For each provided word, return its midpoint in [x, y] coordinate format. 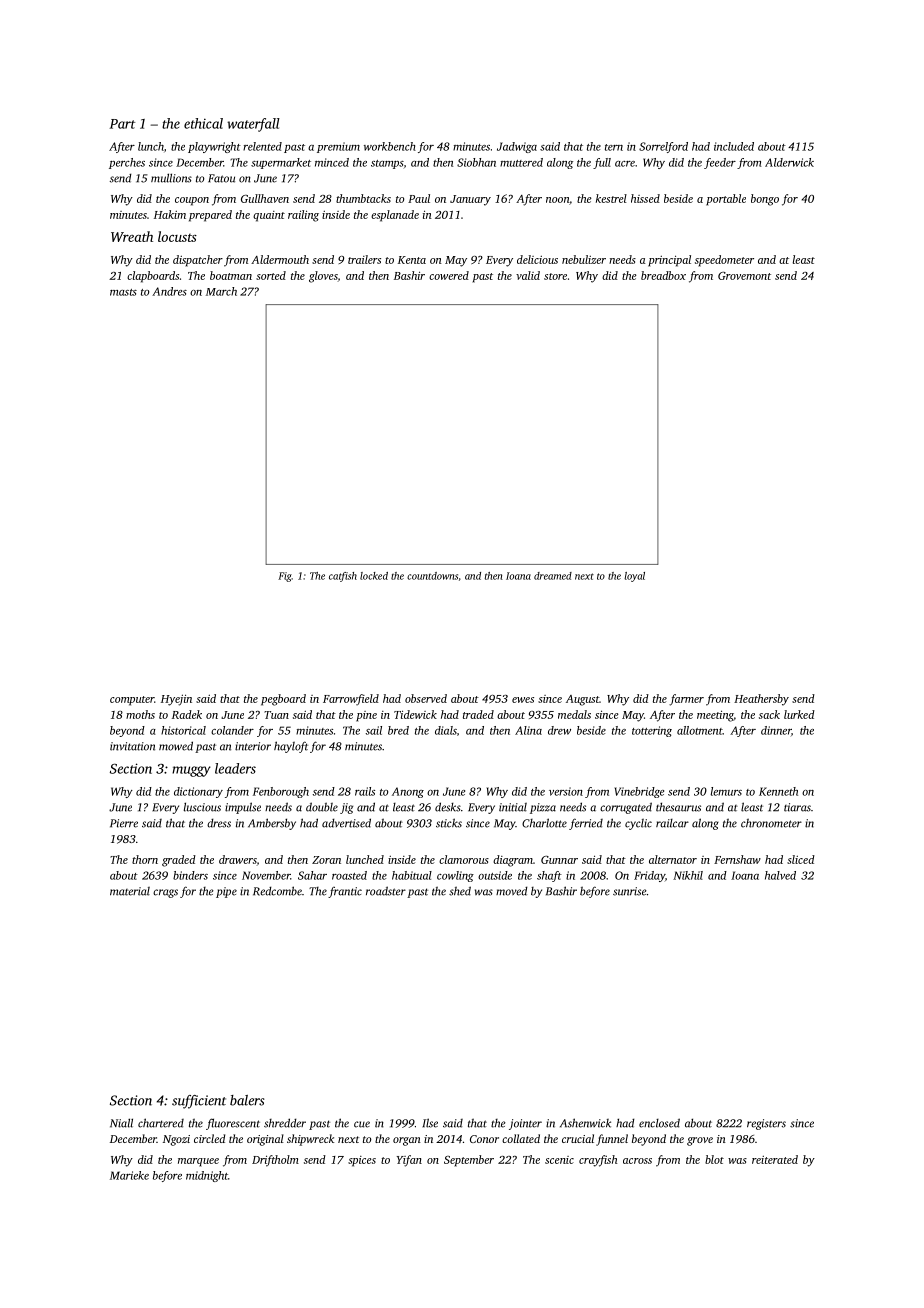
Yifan [409, 1161]
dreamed [553, 576]
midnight [207, 1176]
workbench [390, 146]
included [734, 146]
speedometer [724, 261]
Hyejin [176, 700]
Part [122, 124]
